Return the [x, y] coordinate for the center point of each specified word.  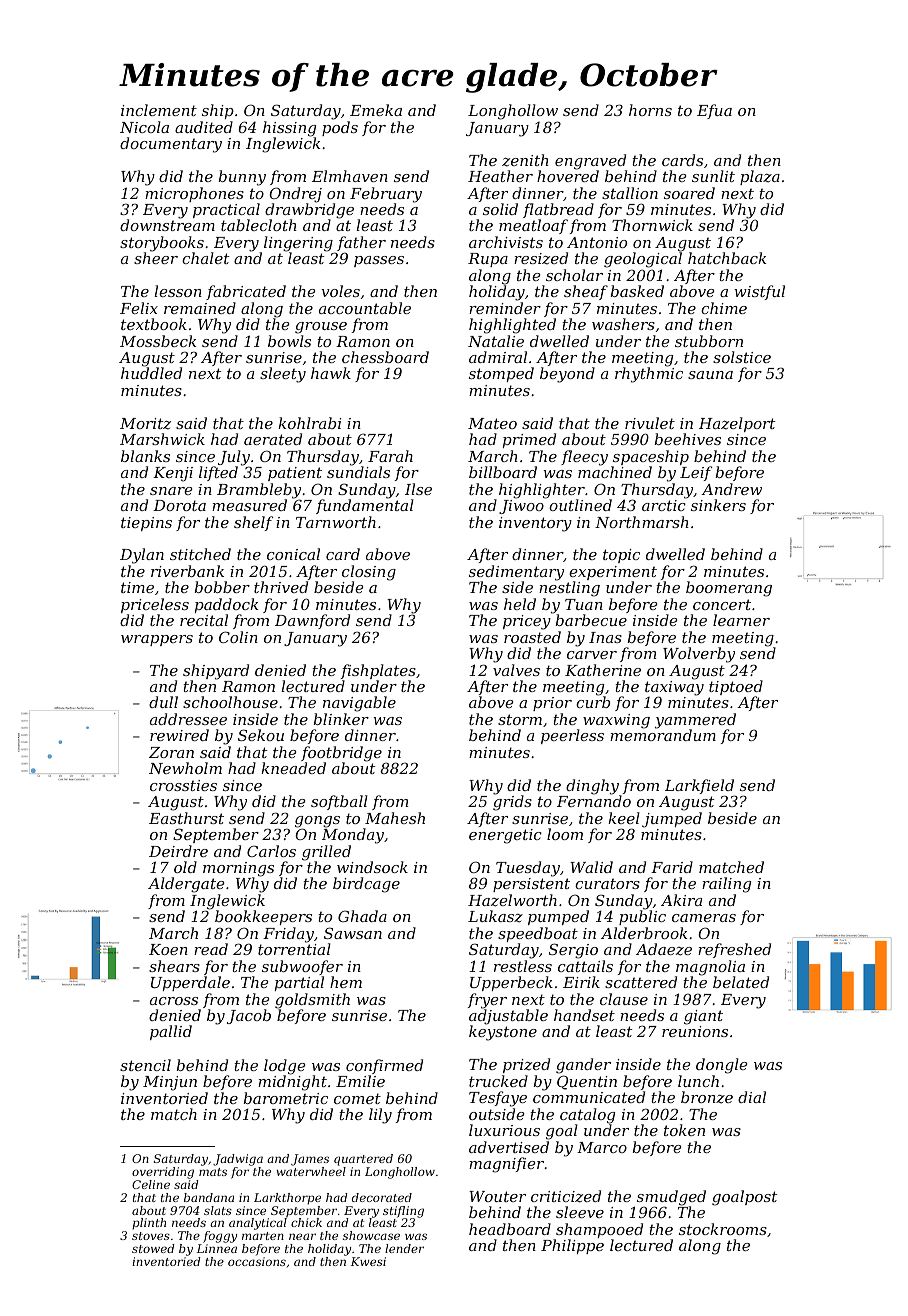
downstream [167, 225]
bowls [289, 341]
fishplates [378, 671]
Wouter [497, 1196]
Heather [500, 176]
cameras [704, 918]
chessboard [385, 357]
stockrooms [723, 1229]
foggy [220, 1237]
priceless [155, 605]
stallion [630, 193]
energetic [505, 836]
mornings [238, 870]
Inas [605, 637]
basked [637, 291]
